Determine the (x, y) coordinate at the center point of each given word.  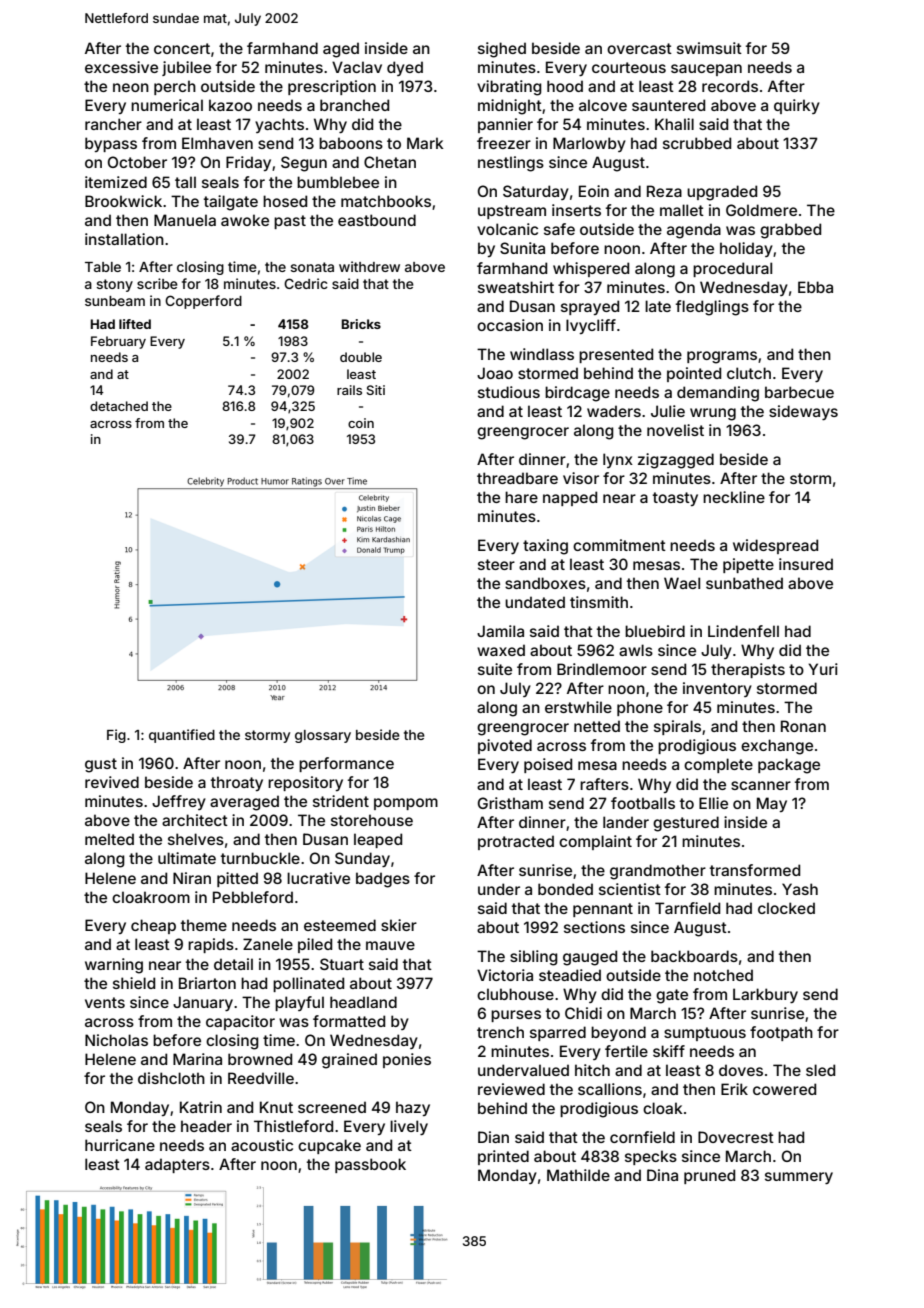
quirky (797, 106)
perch (175, 87)
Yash (800, 889)
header (206, 1126)
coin (361, 423)
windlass (542, 354)
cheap (153, 926)
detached (119, 406)
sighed (502, 50)
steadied (570, 975)
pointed (694, 374)
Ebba (815, 287)
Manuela (185, 220)
